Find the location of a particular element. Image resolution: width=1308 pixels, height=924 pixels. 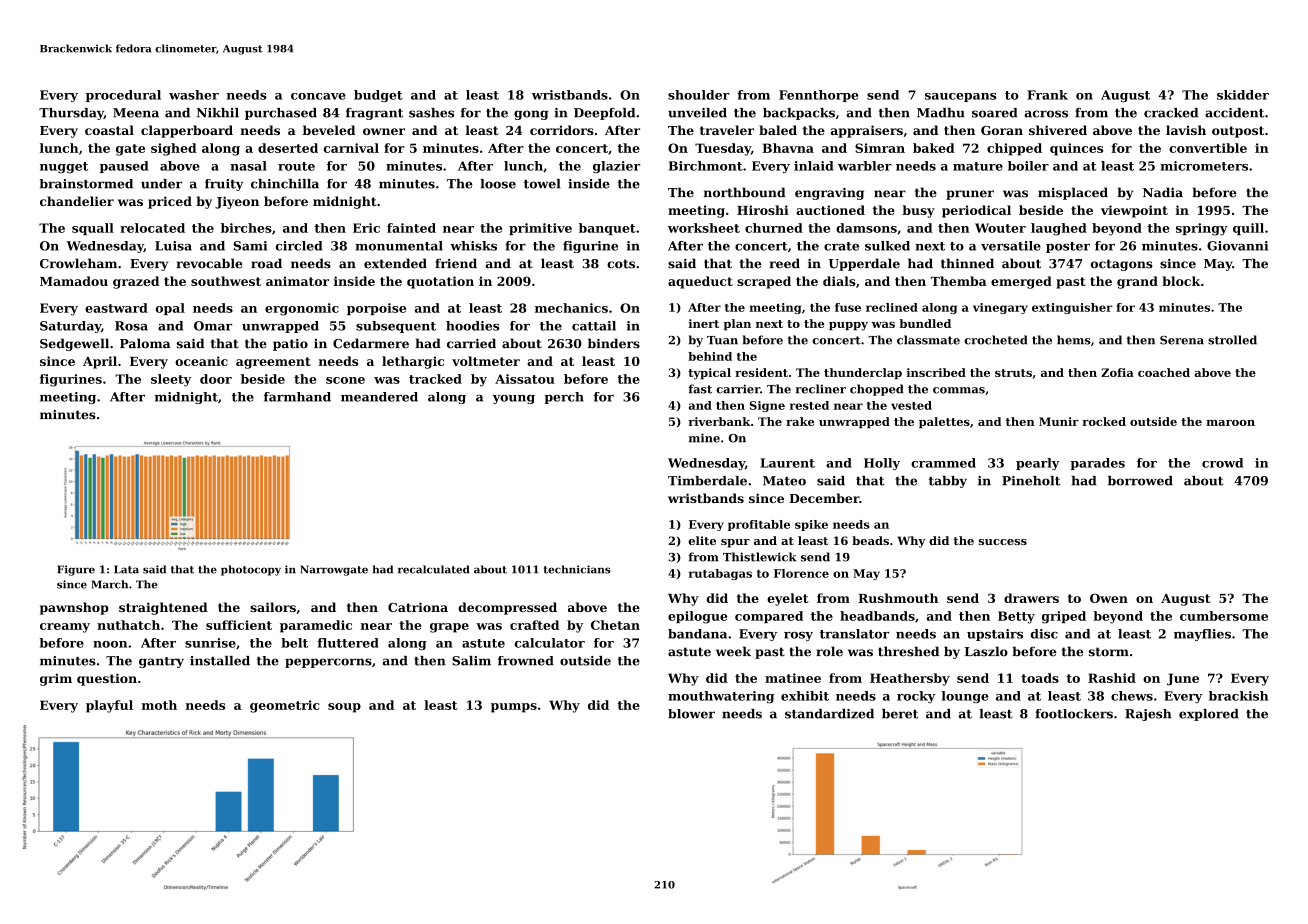

skidder is located at coordinates (1243, 95).
